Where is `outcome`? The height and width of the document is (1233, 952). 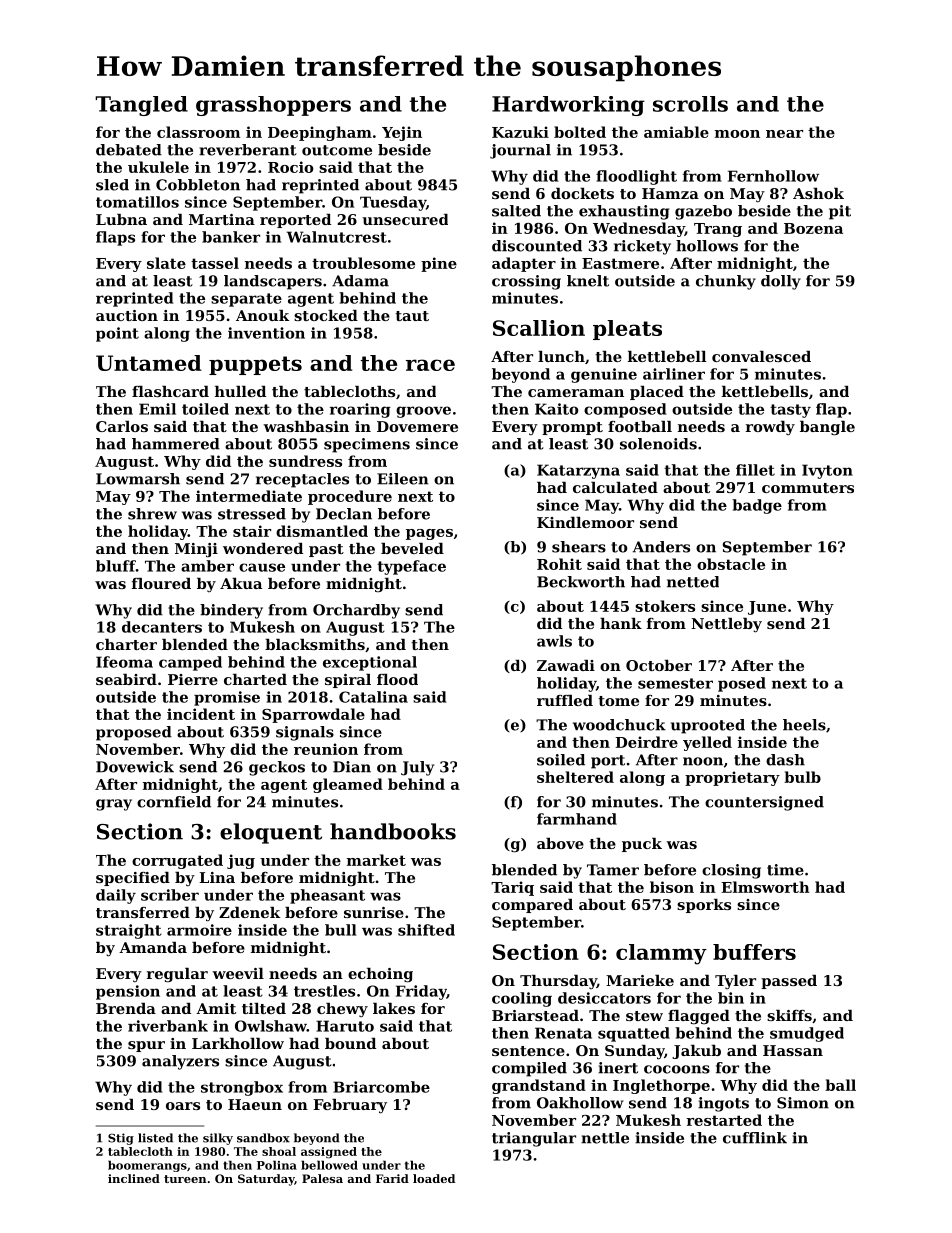 outcome is located at coordinates (337, 150).
